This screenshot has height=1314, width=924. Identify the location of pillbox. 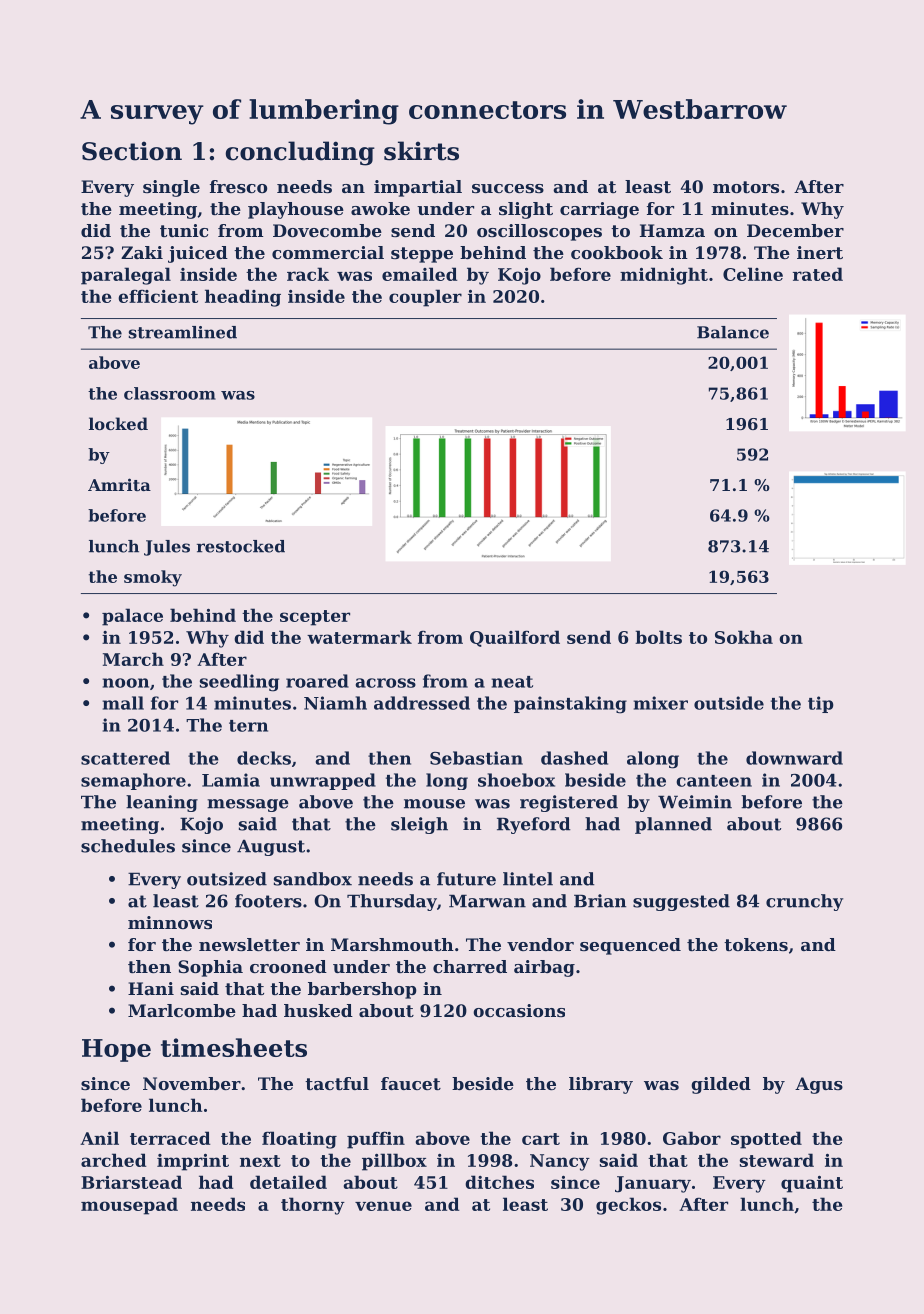
(394, 1162).
